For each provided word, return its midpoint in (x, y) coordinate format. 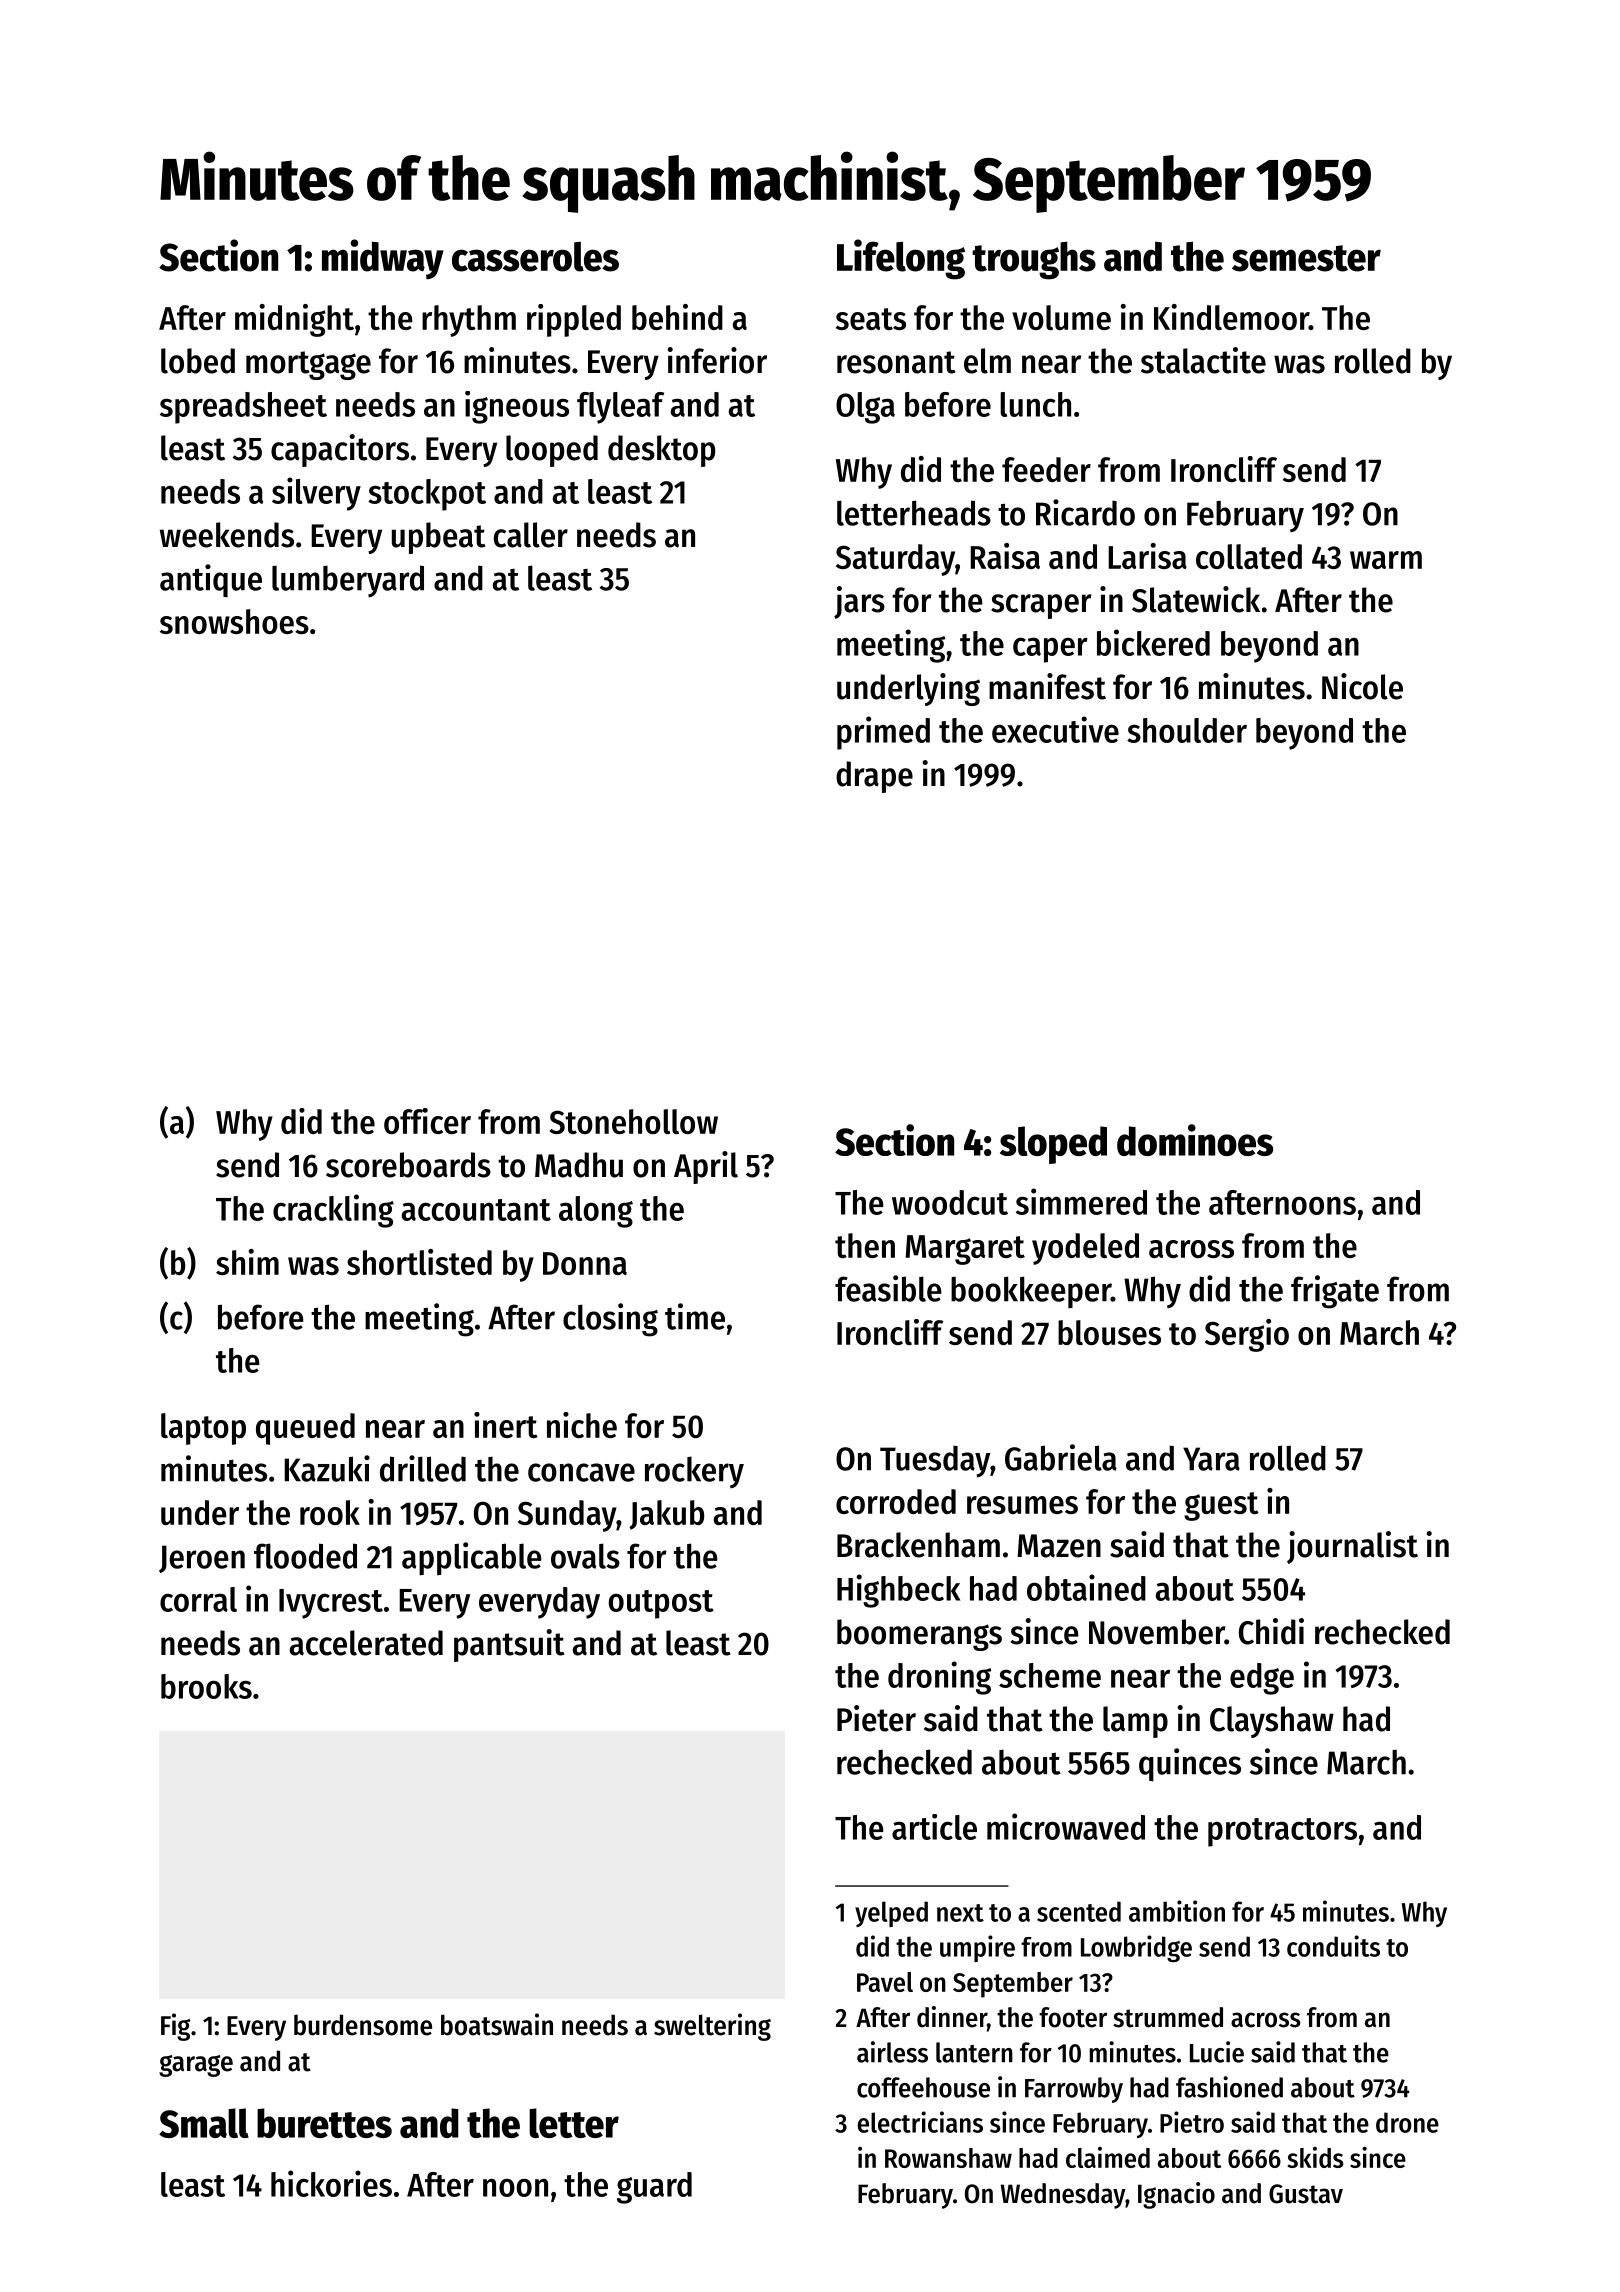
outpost (661, 1604)
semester (1306, 258)
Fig (175, 2027)
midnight (294, 320)
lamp (1135, 1722)
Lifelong (901, 259)
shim (247, 1262)
